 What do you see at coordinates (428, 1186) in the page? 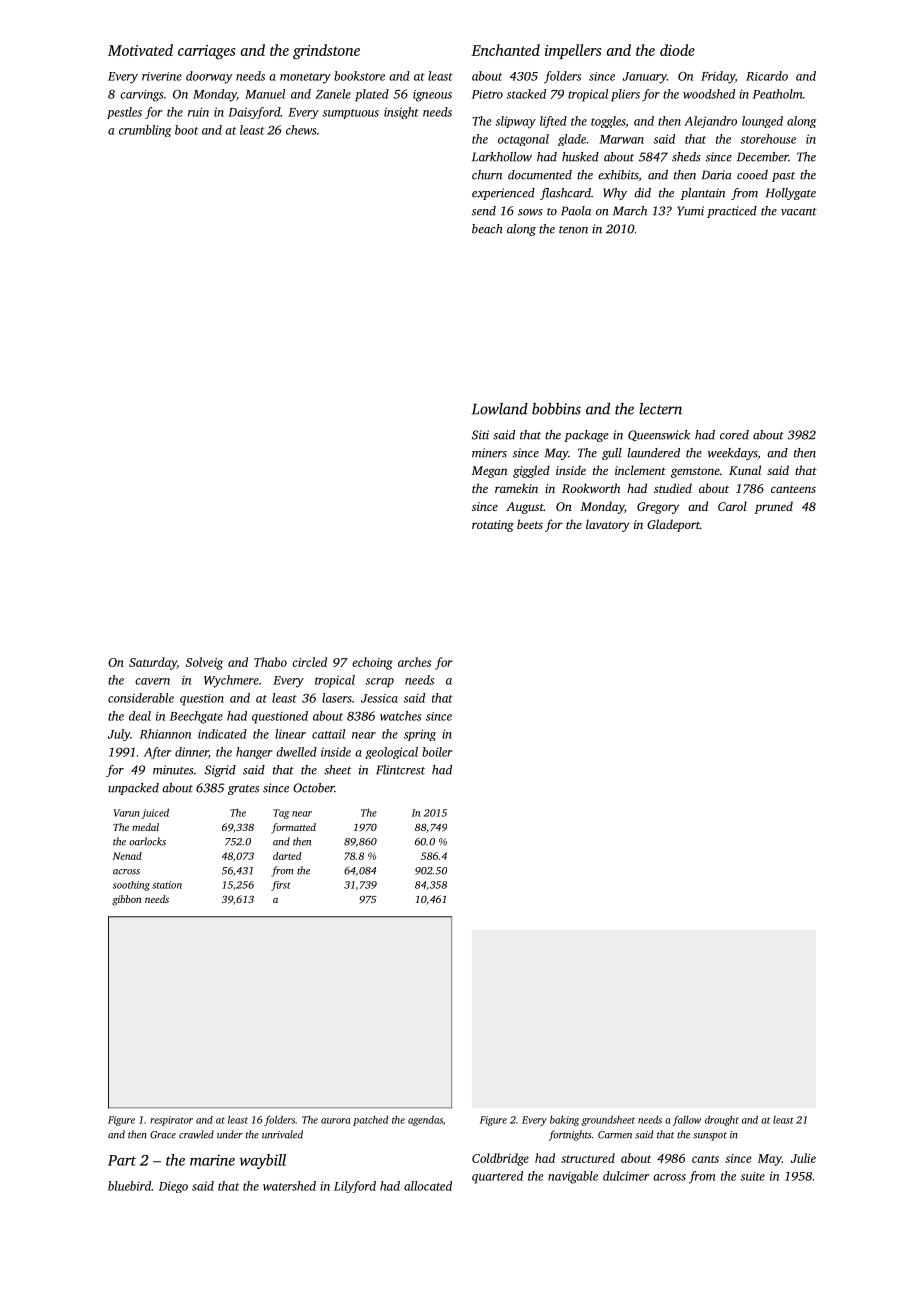
I see `allocated` at bounding box center [428, 1186].
